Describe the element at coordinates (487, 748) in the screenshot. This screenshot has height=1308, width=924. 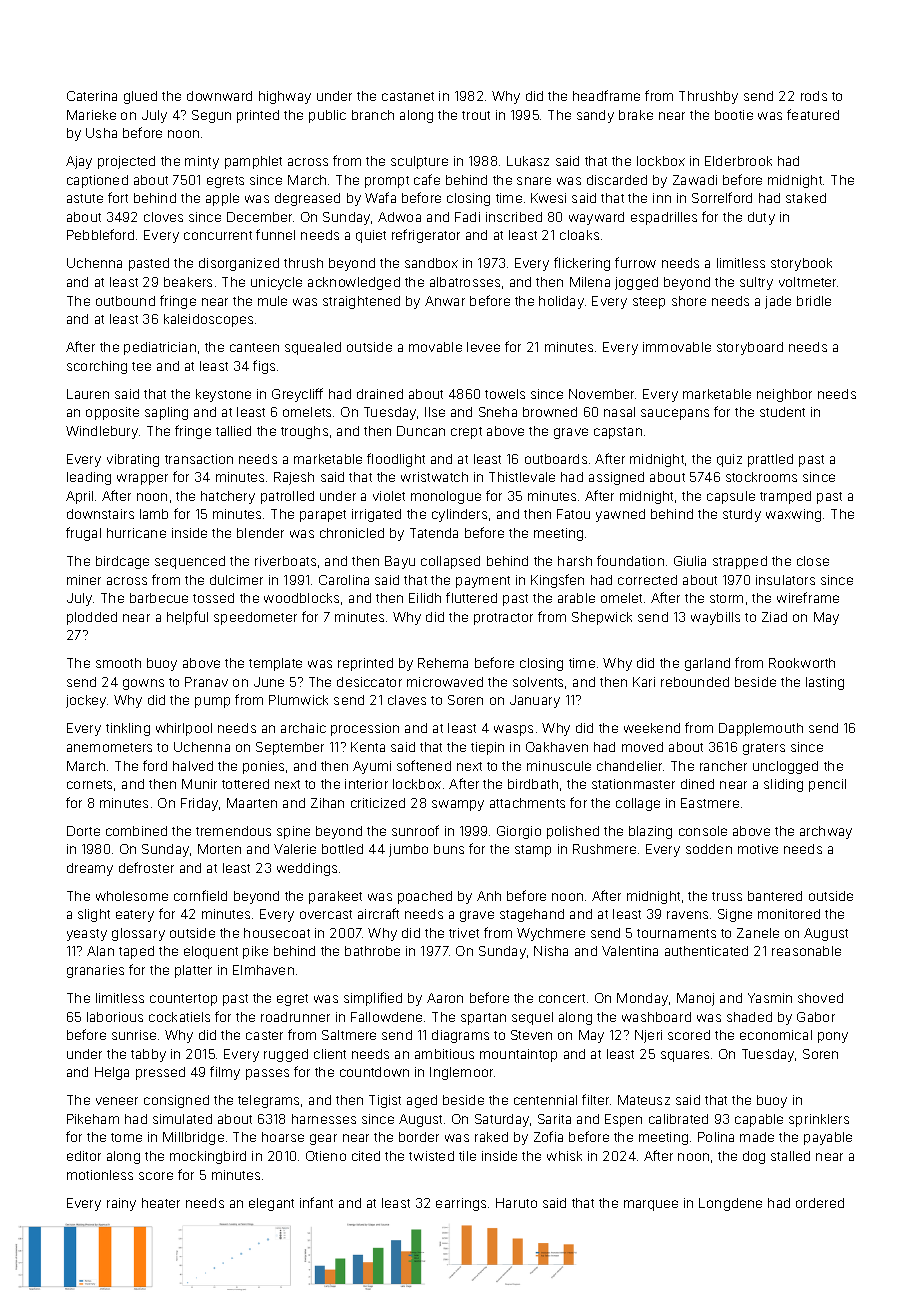
I see `tiepin` at that location.
